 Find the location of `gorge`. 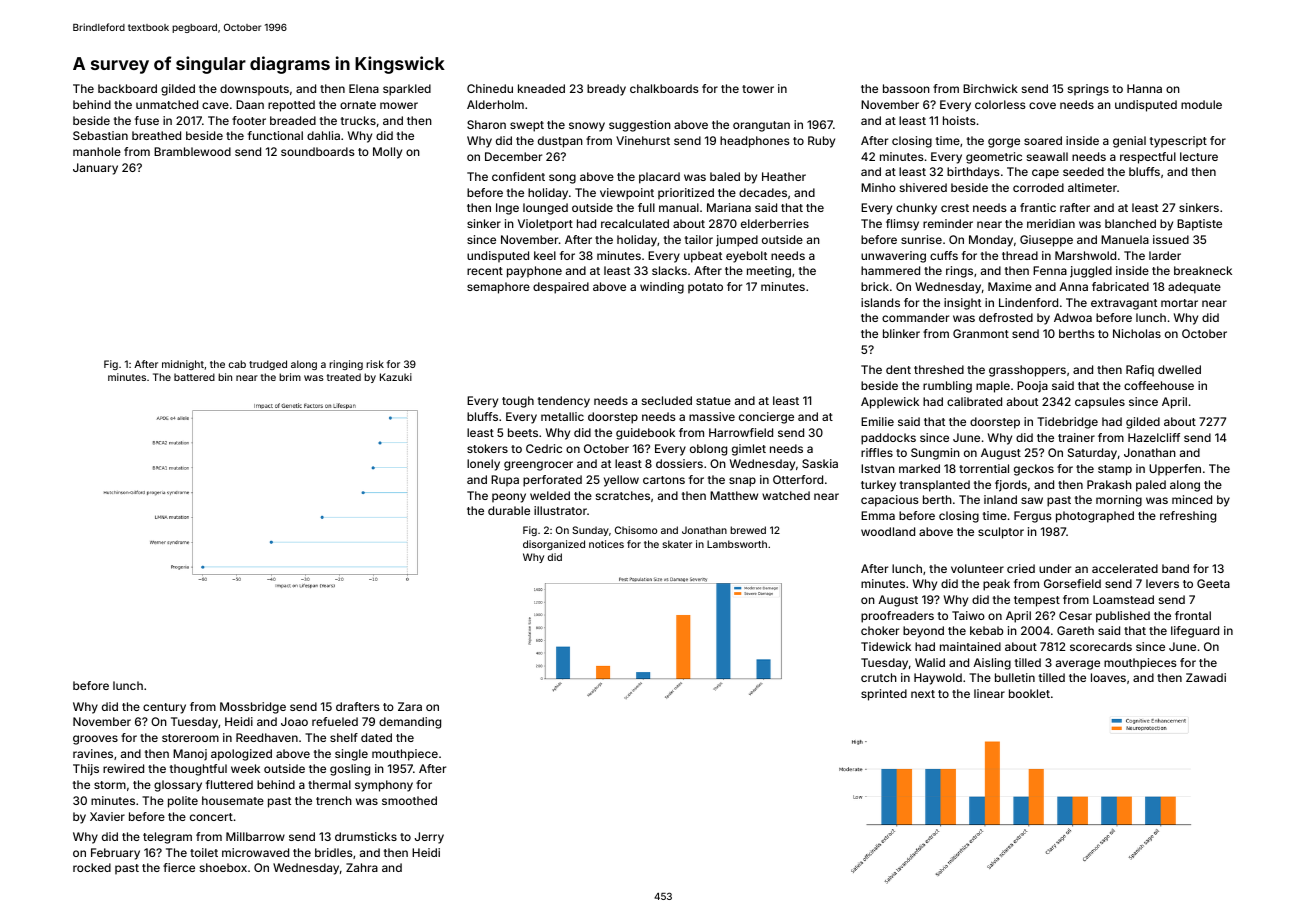

gorge is located at coordinates (1004, 143).
